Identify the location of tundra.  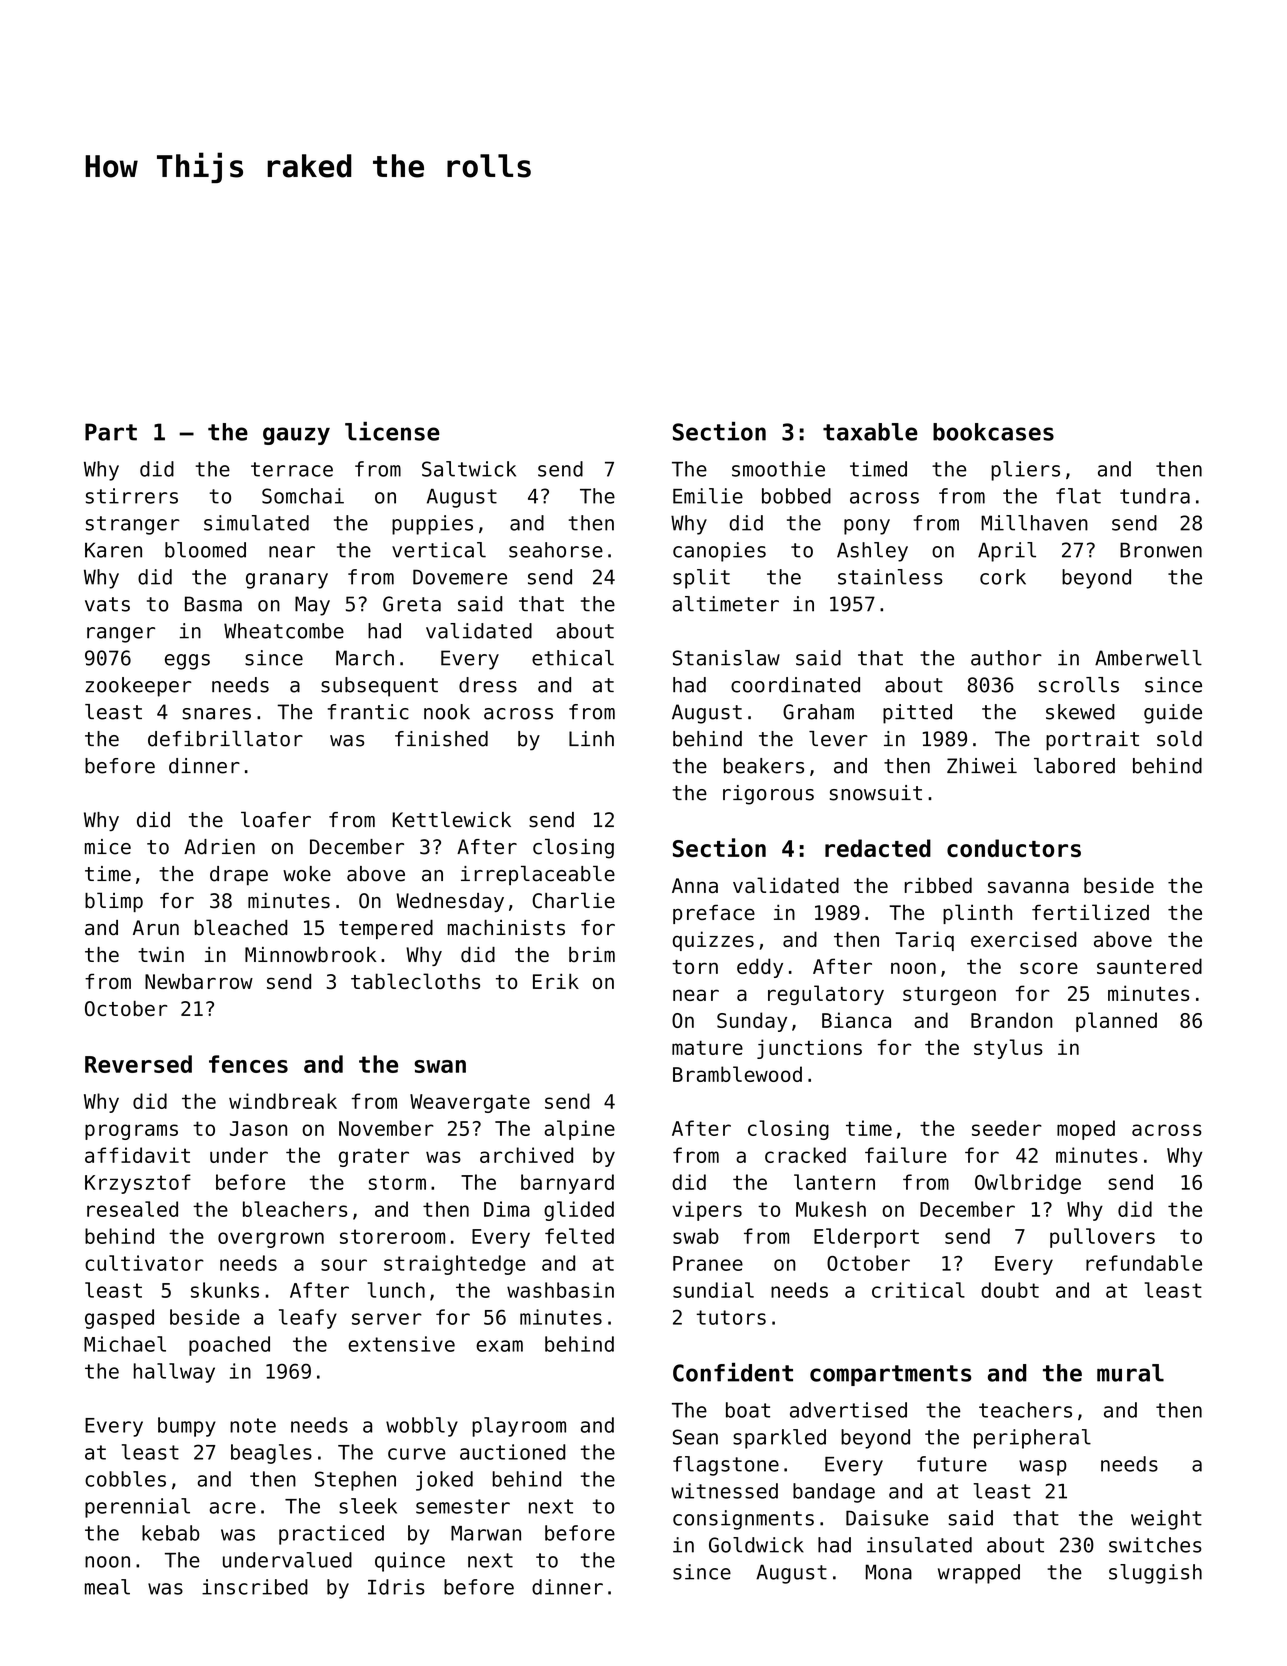
(1155, 496).
